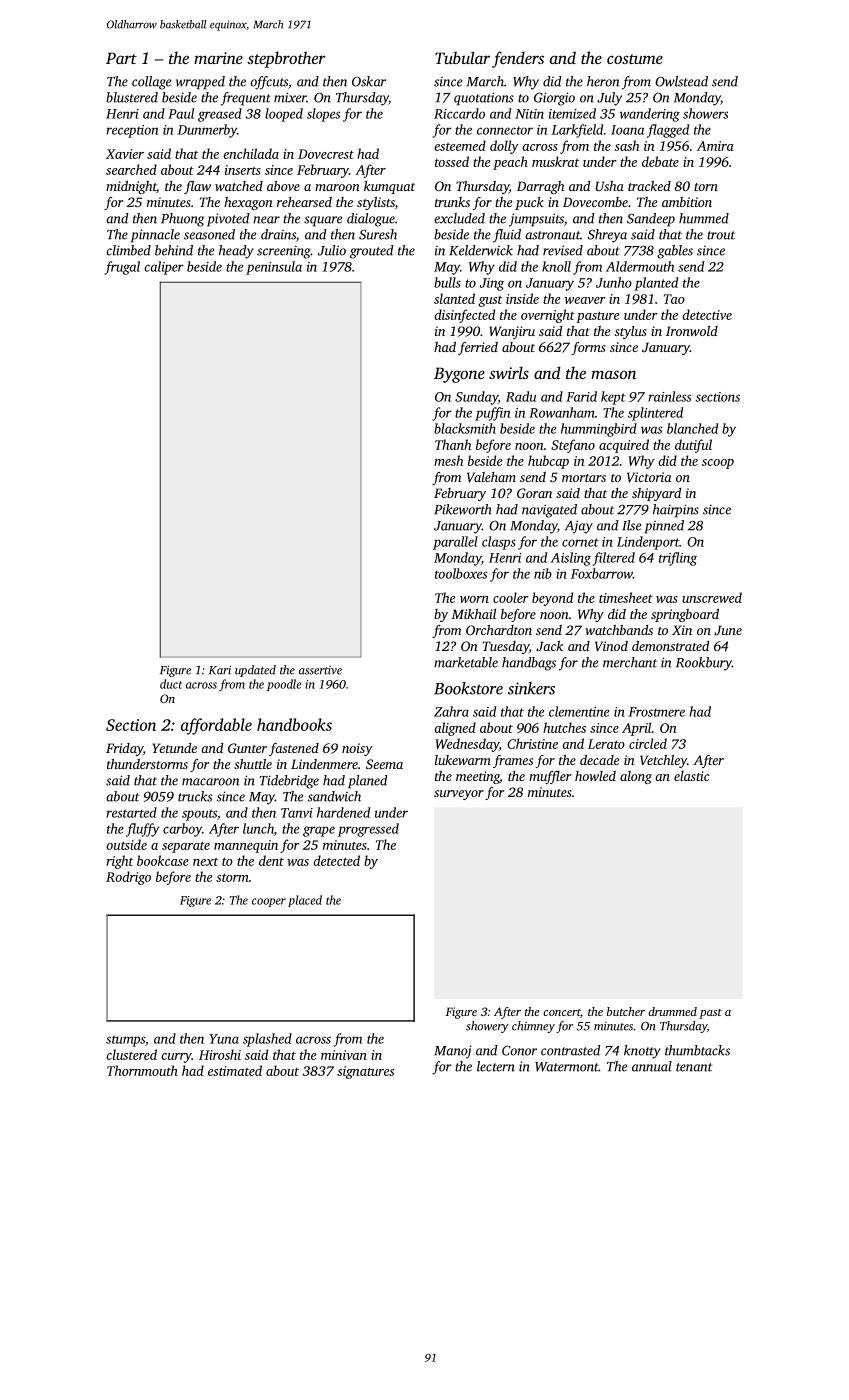 This document has width=849, height=1400. What do you see at coordinates (692, 331) in the document?
I see `Ironwold` at bounding box center [692, 331].
